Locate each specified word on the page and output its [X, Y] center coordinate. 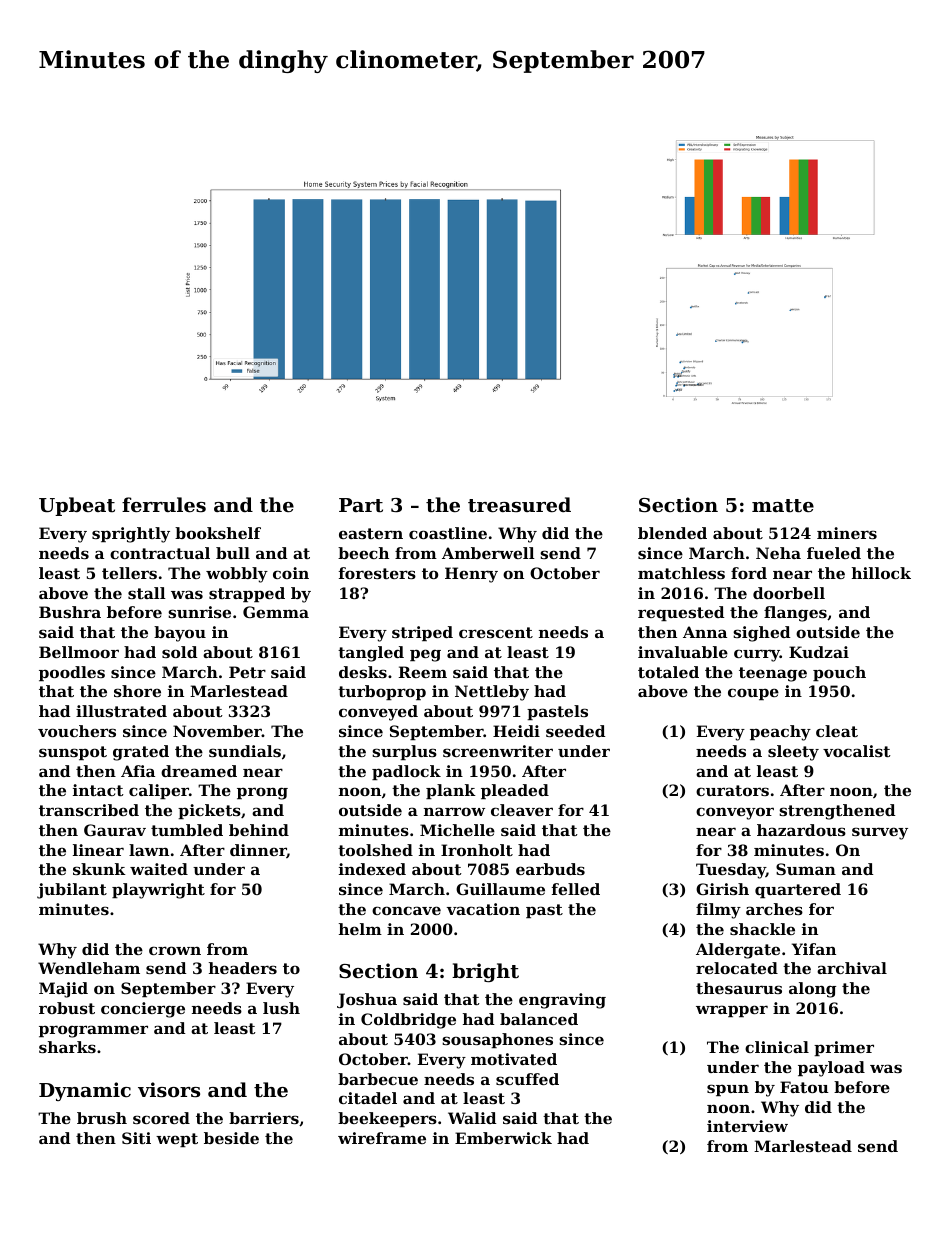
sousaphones [497, 1040]
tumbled [187, 830]
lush [281, 1008]
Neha [778, 553]
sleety [793, 753]
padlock [406, 772]
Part [361, 505]
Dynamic [85, 1091]
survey [880, 833]
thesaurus [739, 988]
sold [179, 652]
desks [363, 672]
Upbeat [77, 506]
